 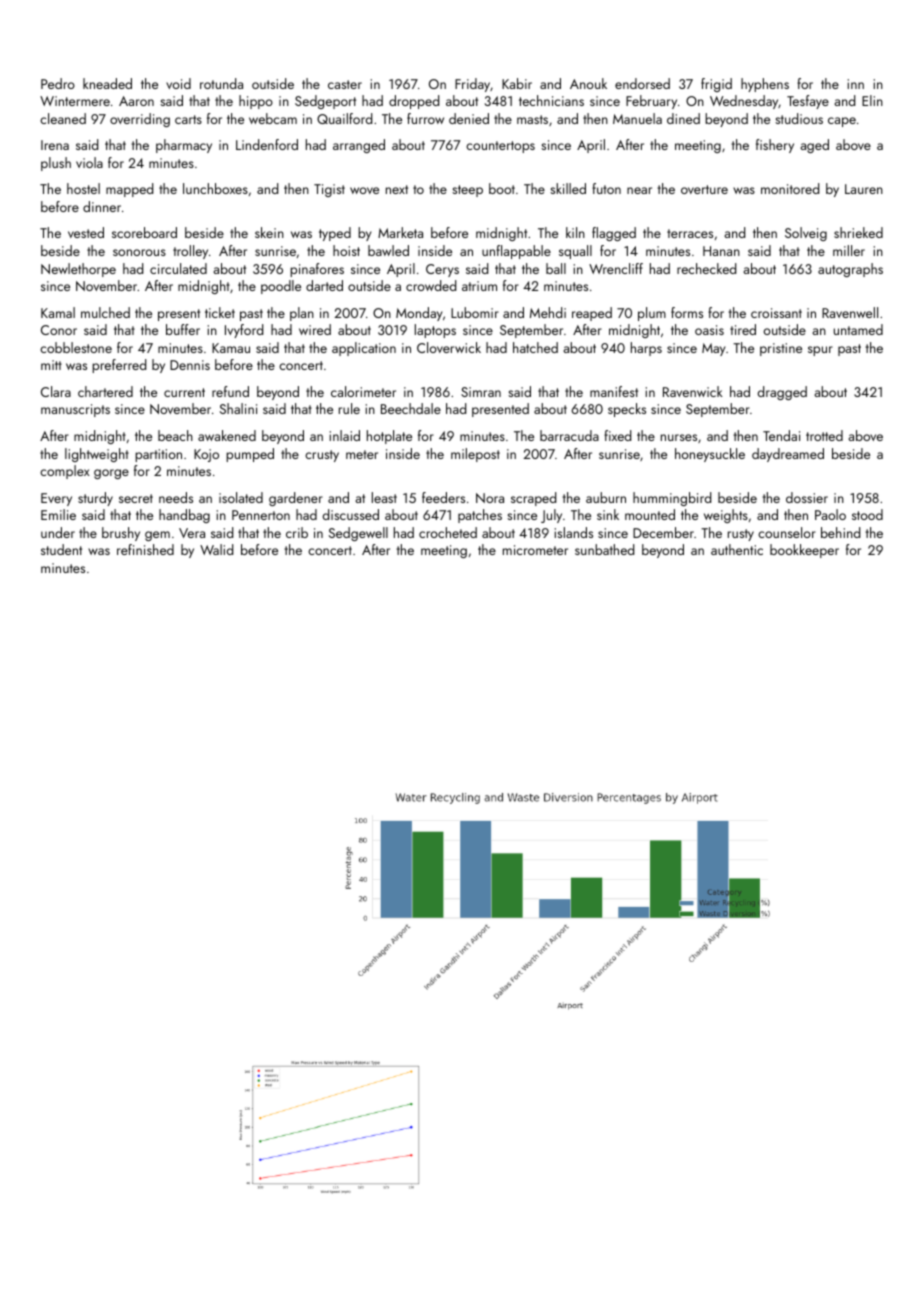 What do you see at coordinates (782, 393) in the screenshot?
I see `dragged` at bounding box center [782, 393].
